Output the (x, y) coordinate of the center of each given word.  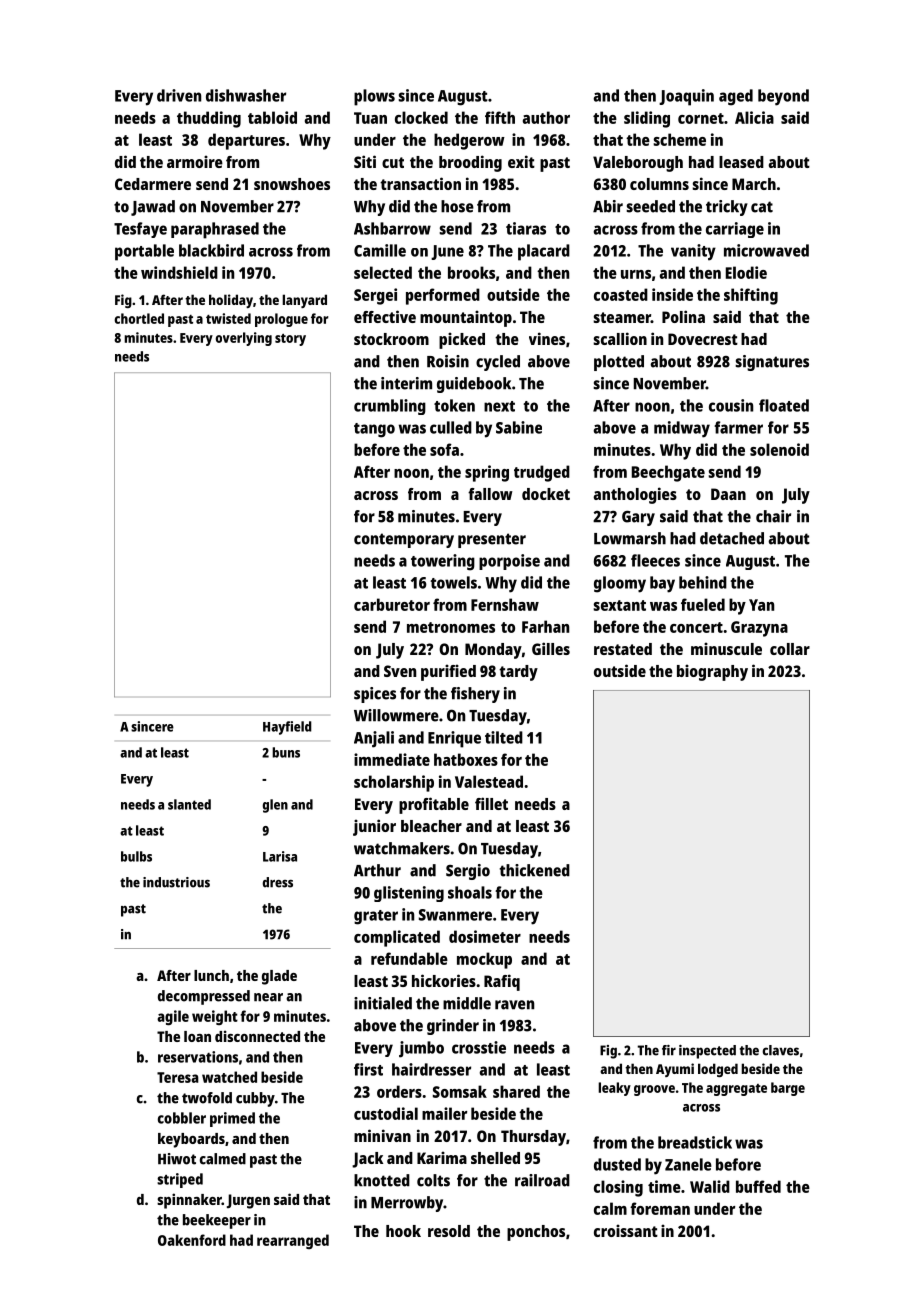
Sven (400, 671)
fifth (500, 117)
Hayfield (287, 728)
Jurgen (248, 1201)
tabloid (272, 117)
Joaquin (686, 97)
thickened (535, 870)
